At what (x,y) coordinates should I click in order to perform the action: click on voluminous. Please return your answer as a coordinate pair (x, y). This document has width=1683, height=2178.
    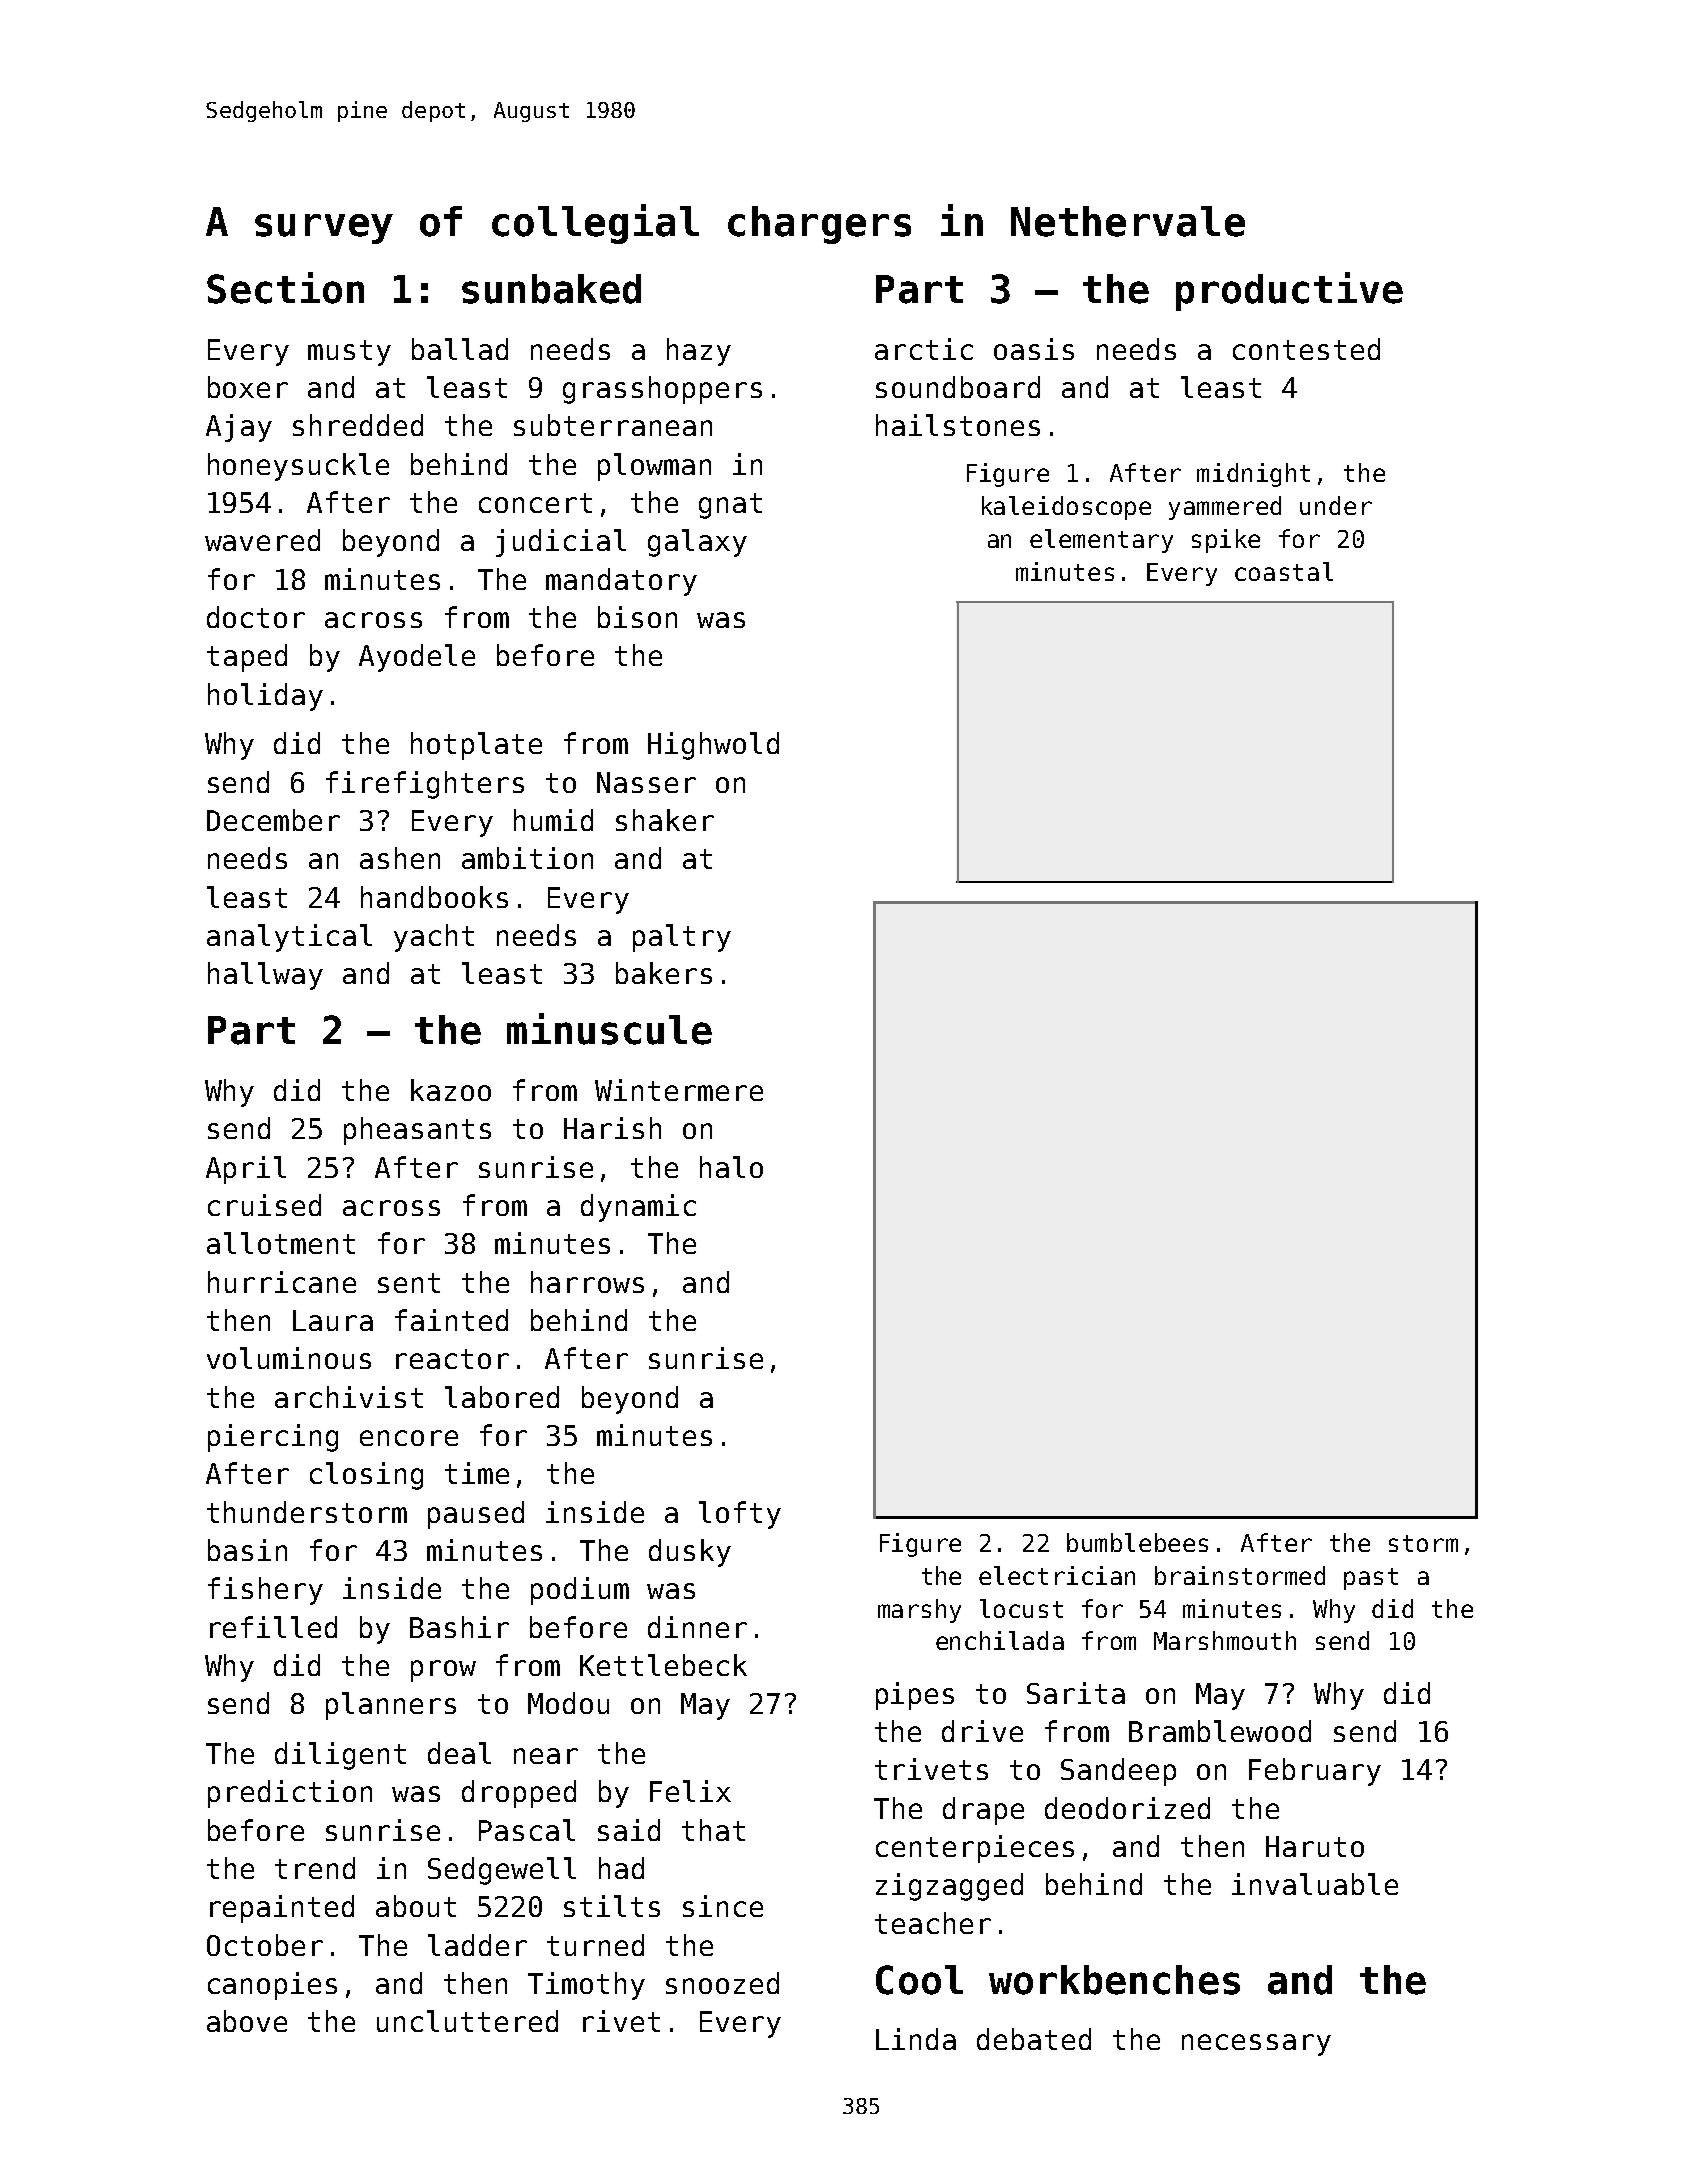
    Looking at the image, I should click on (289, 1358).
